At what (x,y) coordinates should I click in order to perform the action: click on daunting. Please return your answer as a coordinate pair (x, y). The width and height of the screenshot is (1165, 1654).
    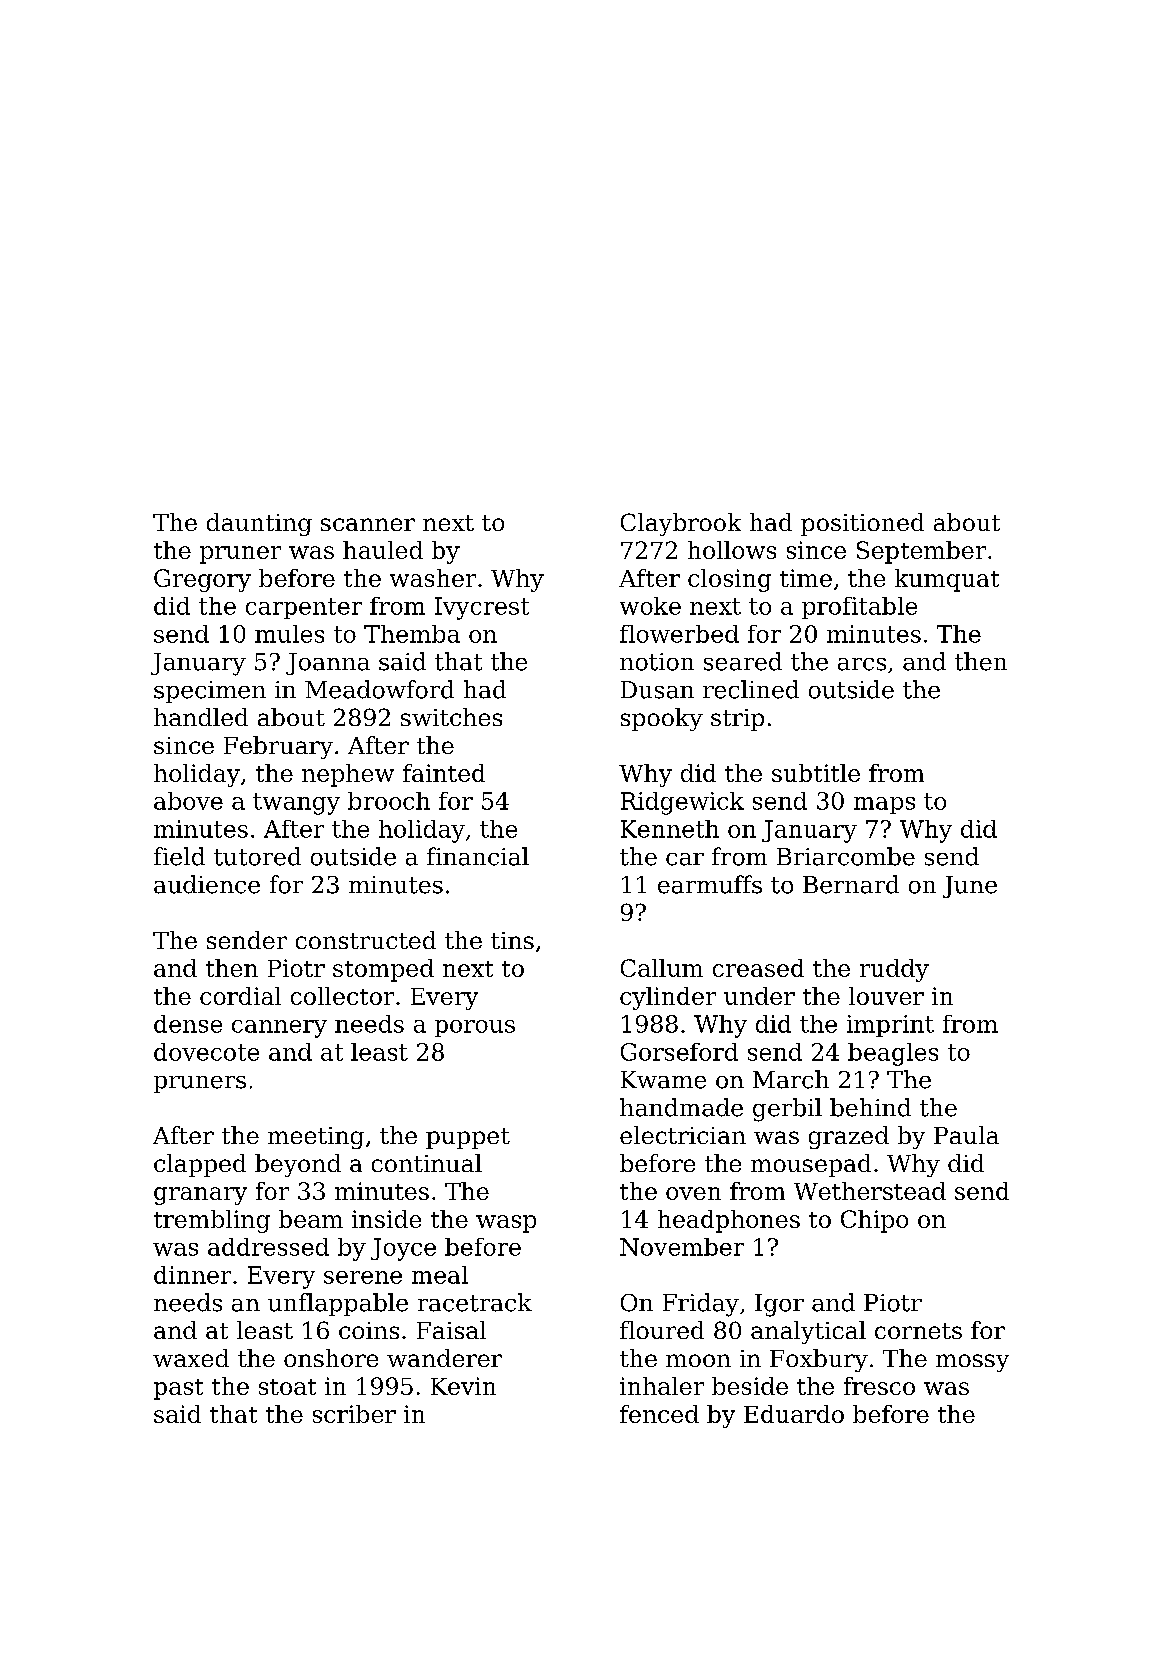
    Looking at the image, I should click on (259, 524).
